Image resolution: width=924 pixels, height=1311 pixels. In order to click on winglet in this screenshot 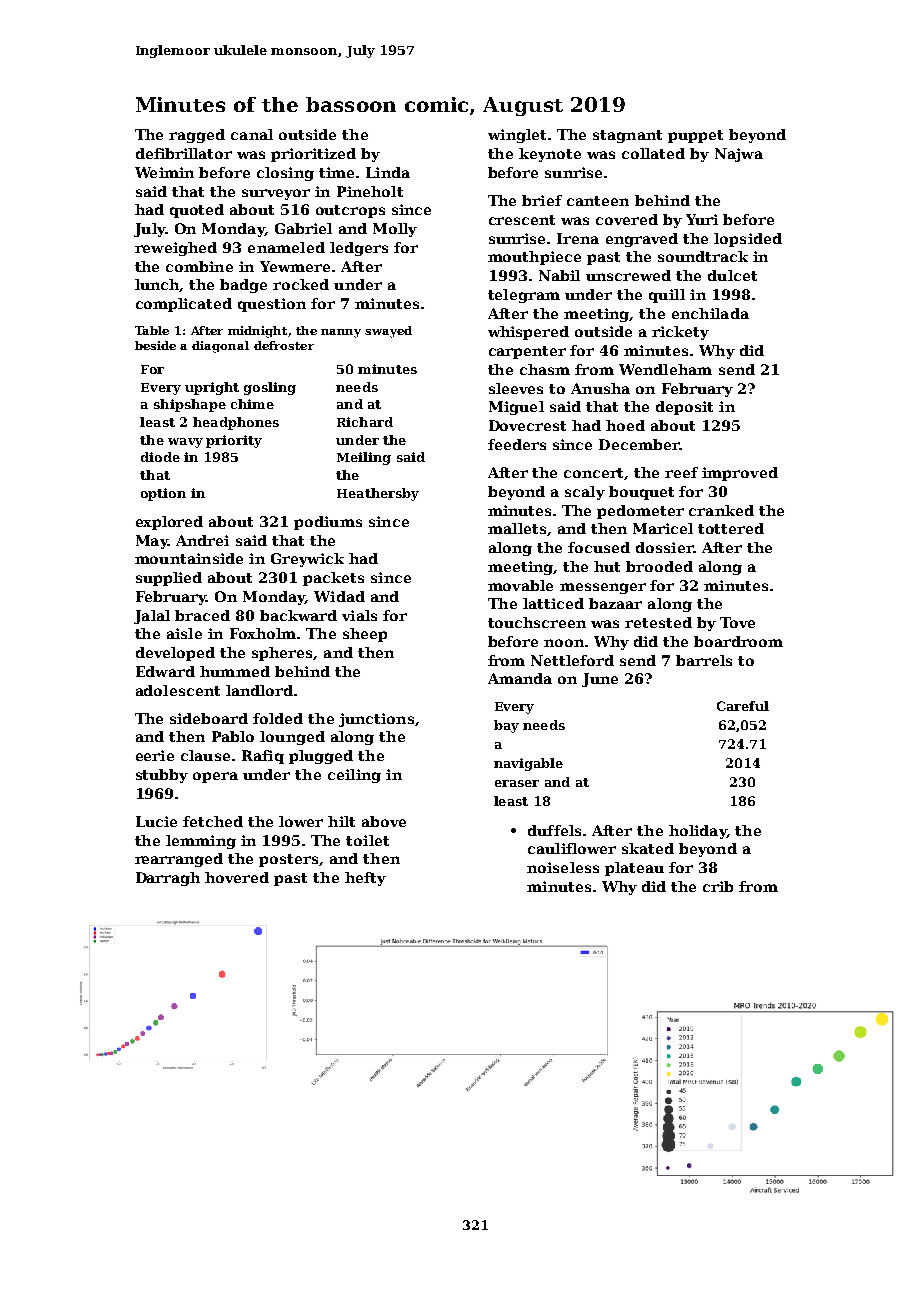, I will do `click(517, 136)`.
